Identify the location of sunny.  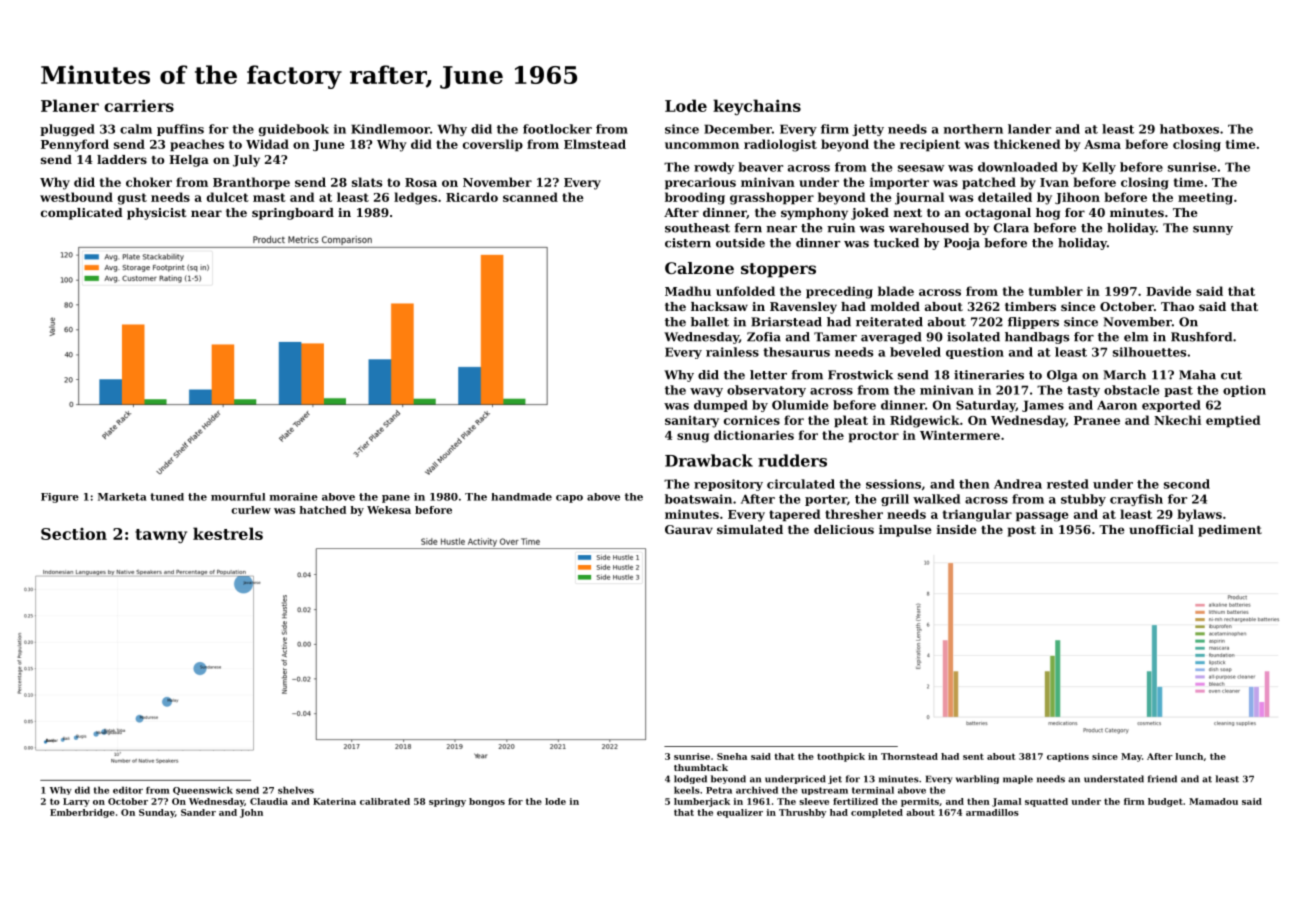
(1213, 230).
